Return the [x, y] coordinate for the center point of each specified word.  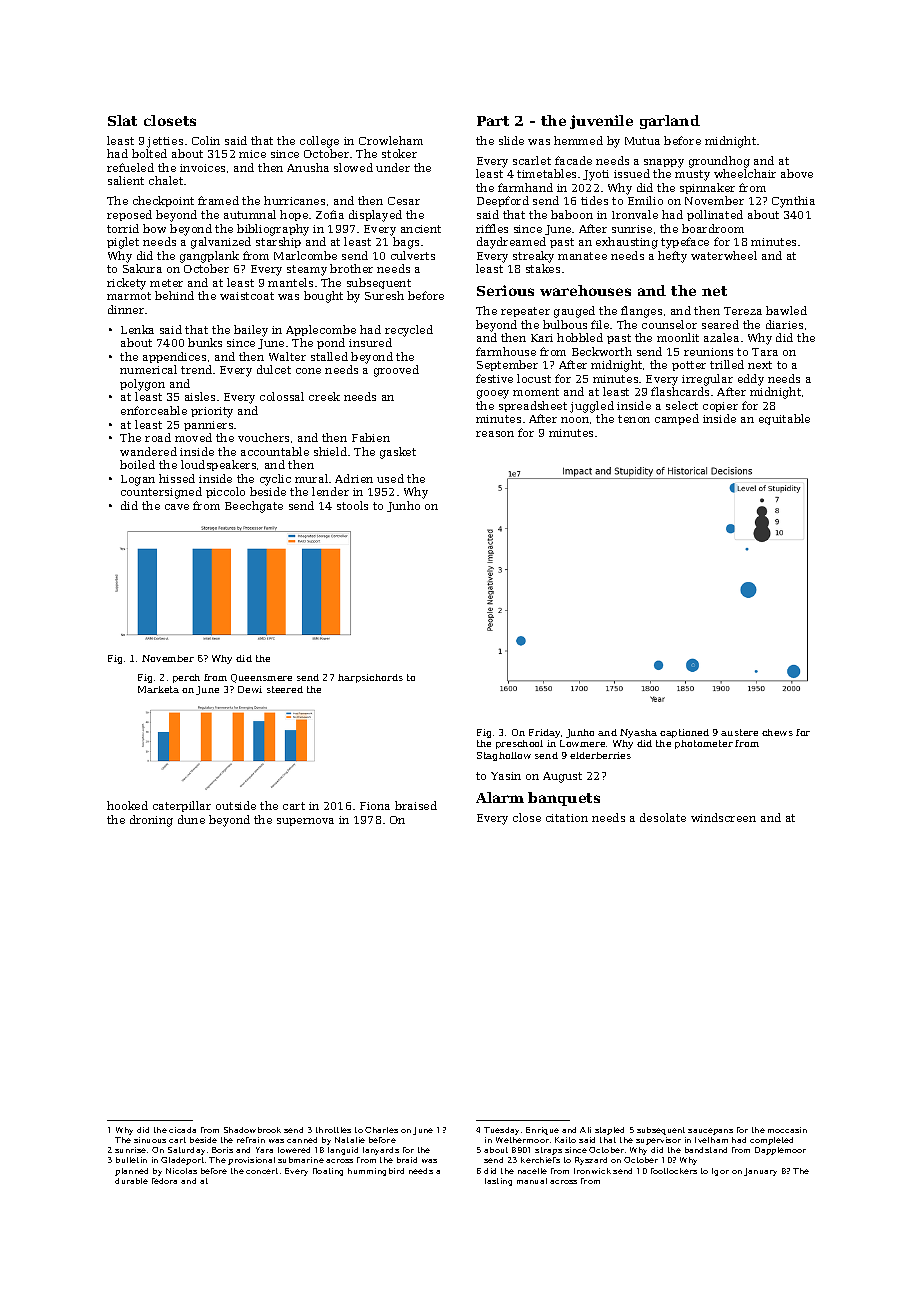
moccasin [787, 1130]
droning [151, 821]
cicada [182, 1130]
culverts [413, 255]
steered [285, 689]
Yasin [506, 776]
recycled [409, 331]
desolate [663, 817]
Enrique [542, 1131]
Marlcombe [305, 255]
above [797, 173]
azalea [721, 337]
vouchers [263, 437]
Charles [381, 1130]
